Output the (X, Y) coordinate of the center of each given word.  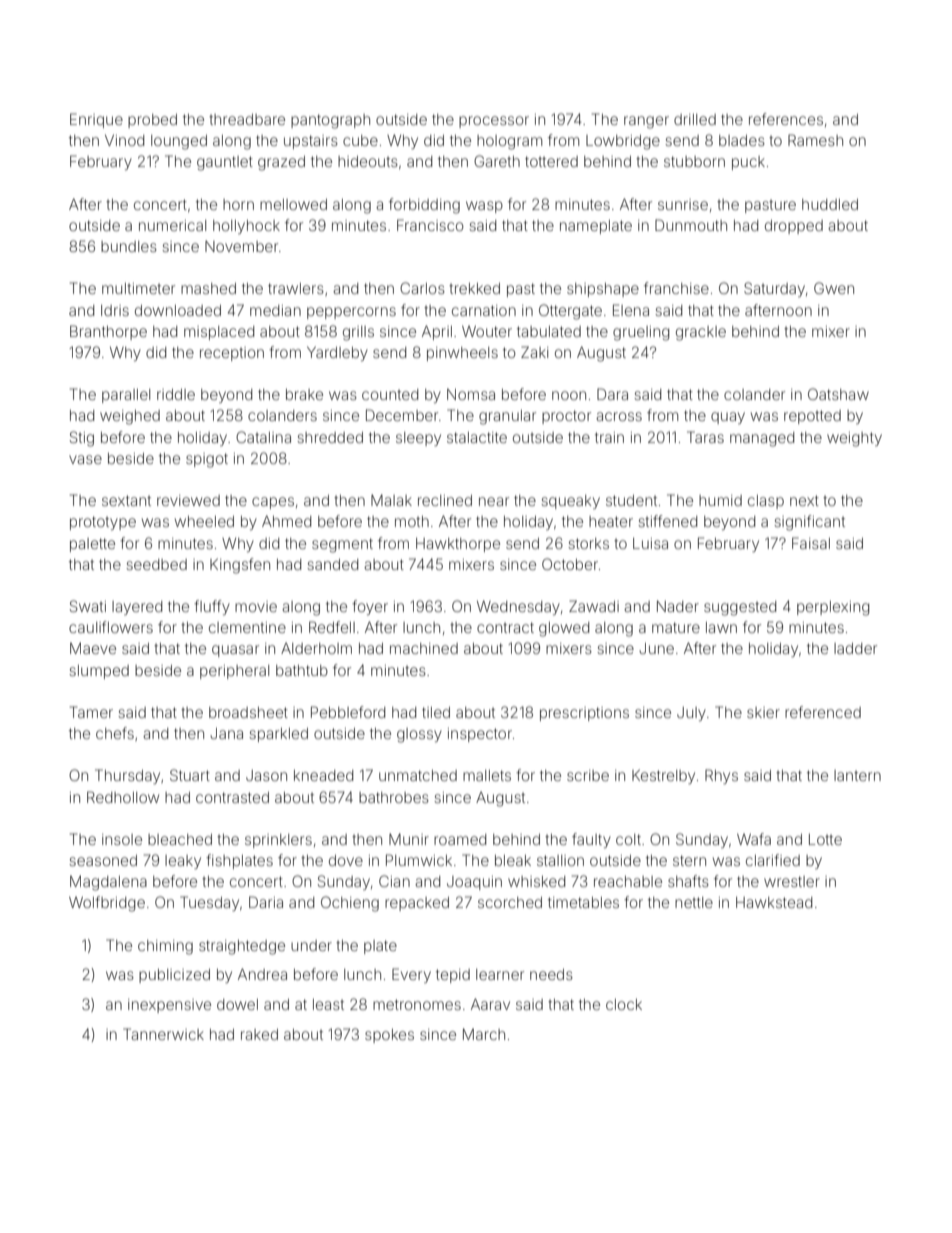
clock (624, 1004)
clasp (766, 502)
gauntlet (225, 163)
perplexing (833, 608)
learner (500, 974)
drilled (695, 119)
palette (92, 545)
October (570, 564)
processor (494, 122)
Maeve (93, 648)
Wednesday (518, 607)
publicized (174, 976)
